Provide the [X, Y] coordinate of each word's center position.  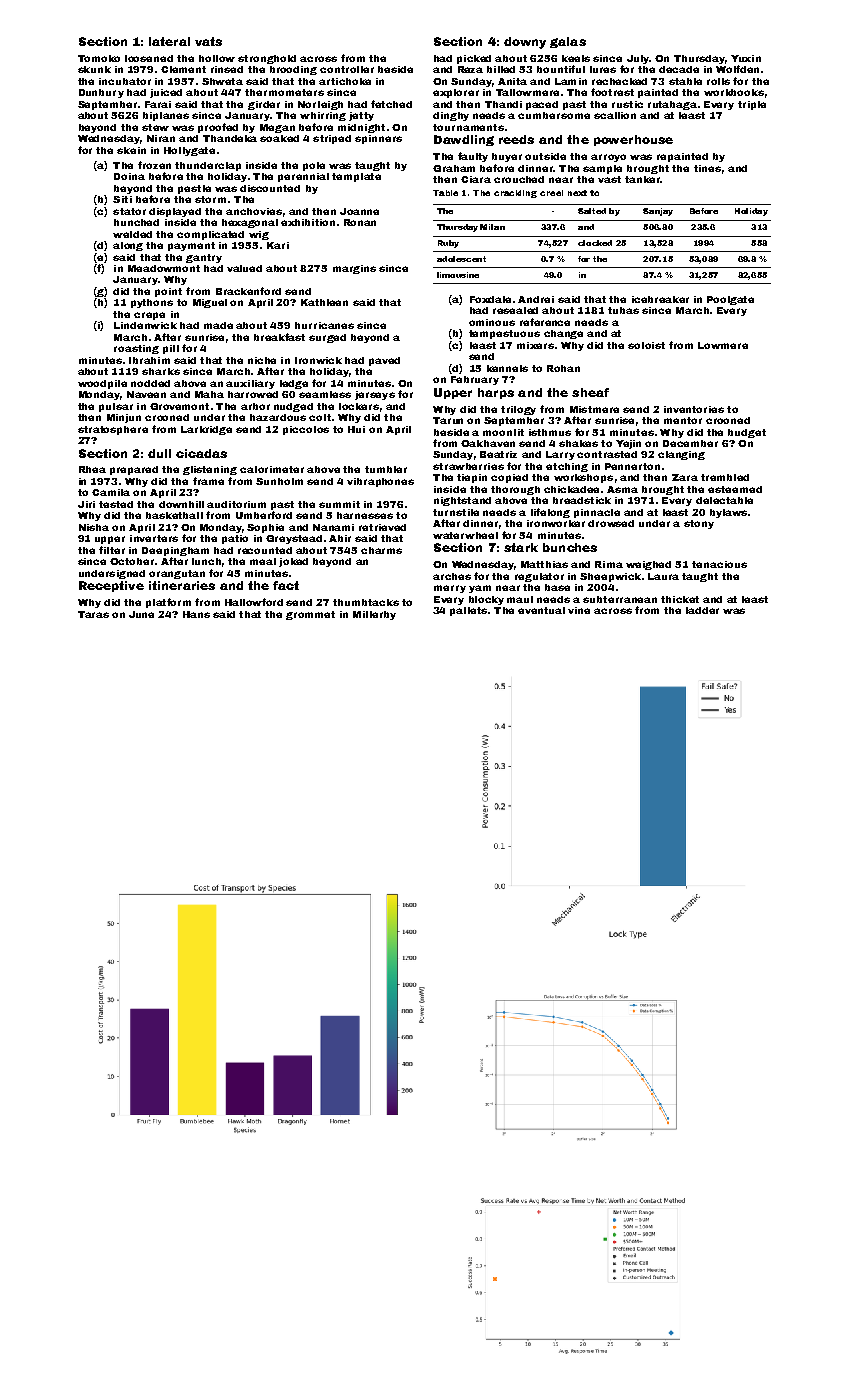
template [356, 177]
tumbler [386, 469]
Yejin [628, 444]
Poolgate [730, 300]
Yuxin [746, 58]
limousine [458, 275]
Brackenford [248, 291]
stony [699, 524]
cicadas [201, 453]
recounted [265, 550]
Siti [122, 199]
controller [347, 69]
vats [208, 41]
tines [707, 168]
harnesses [365, 515]
